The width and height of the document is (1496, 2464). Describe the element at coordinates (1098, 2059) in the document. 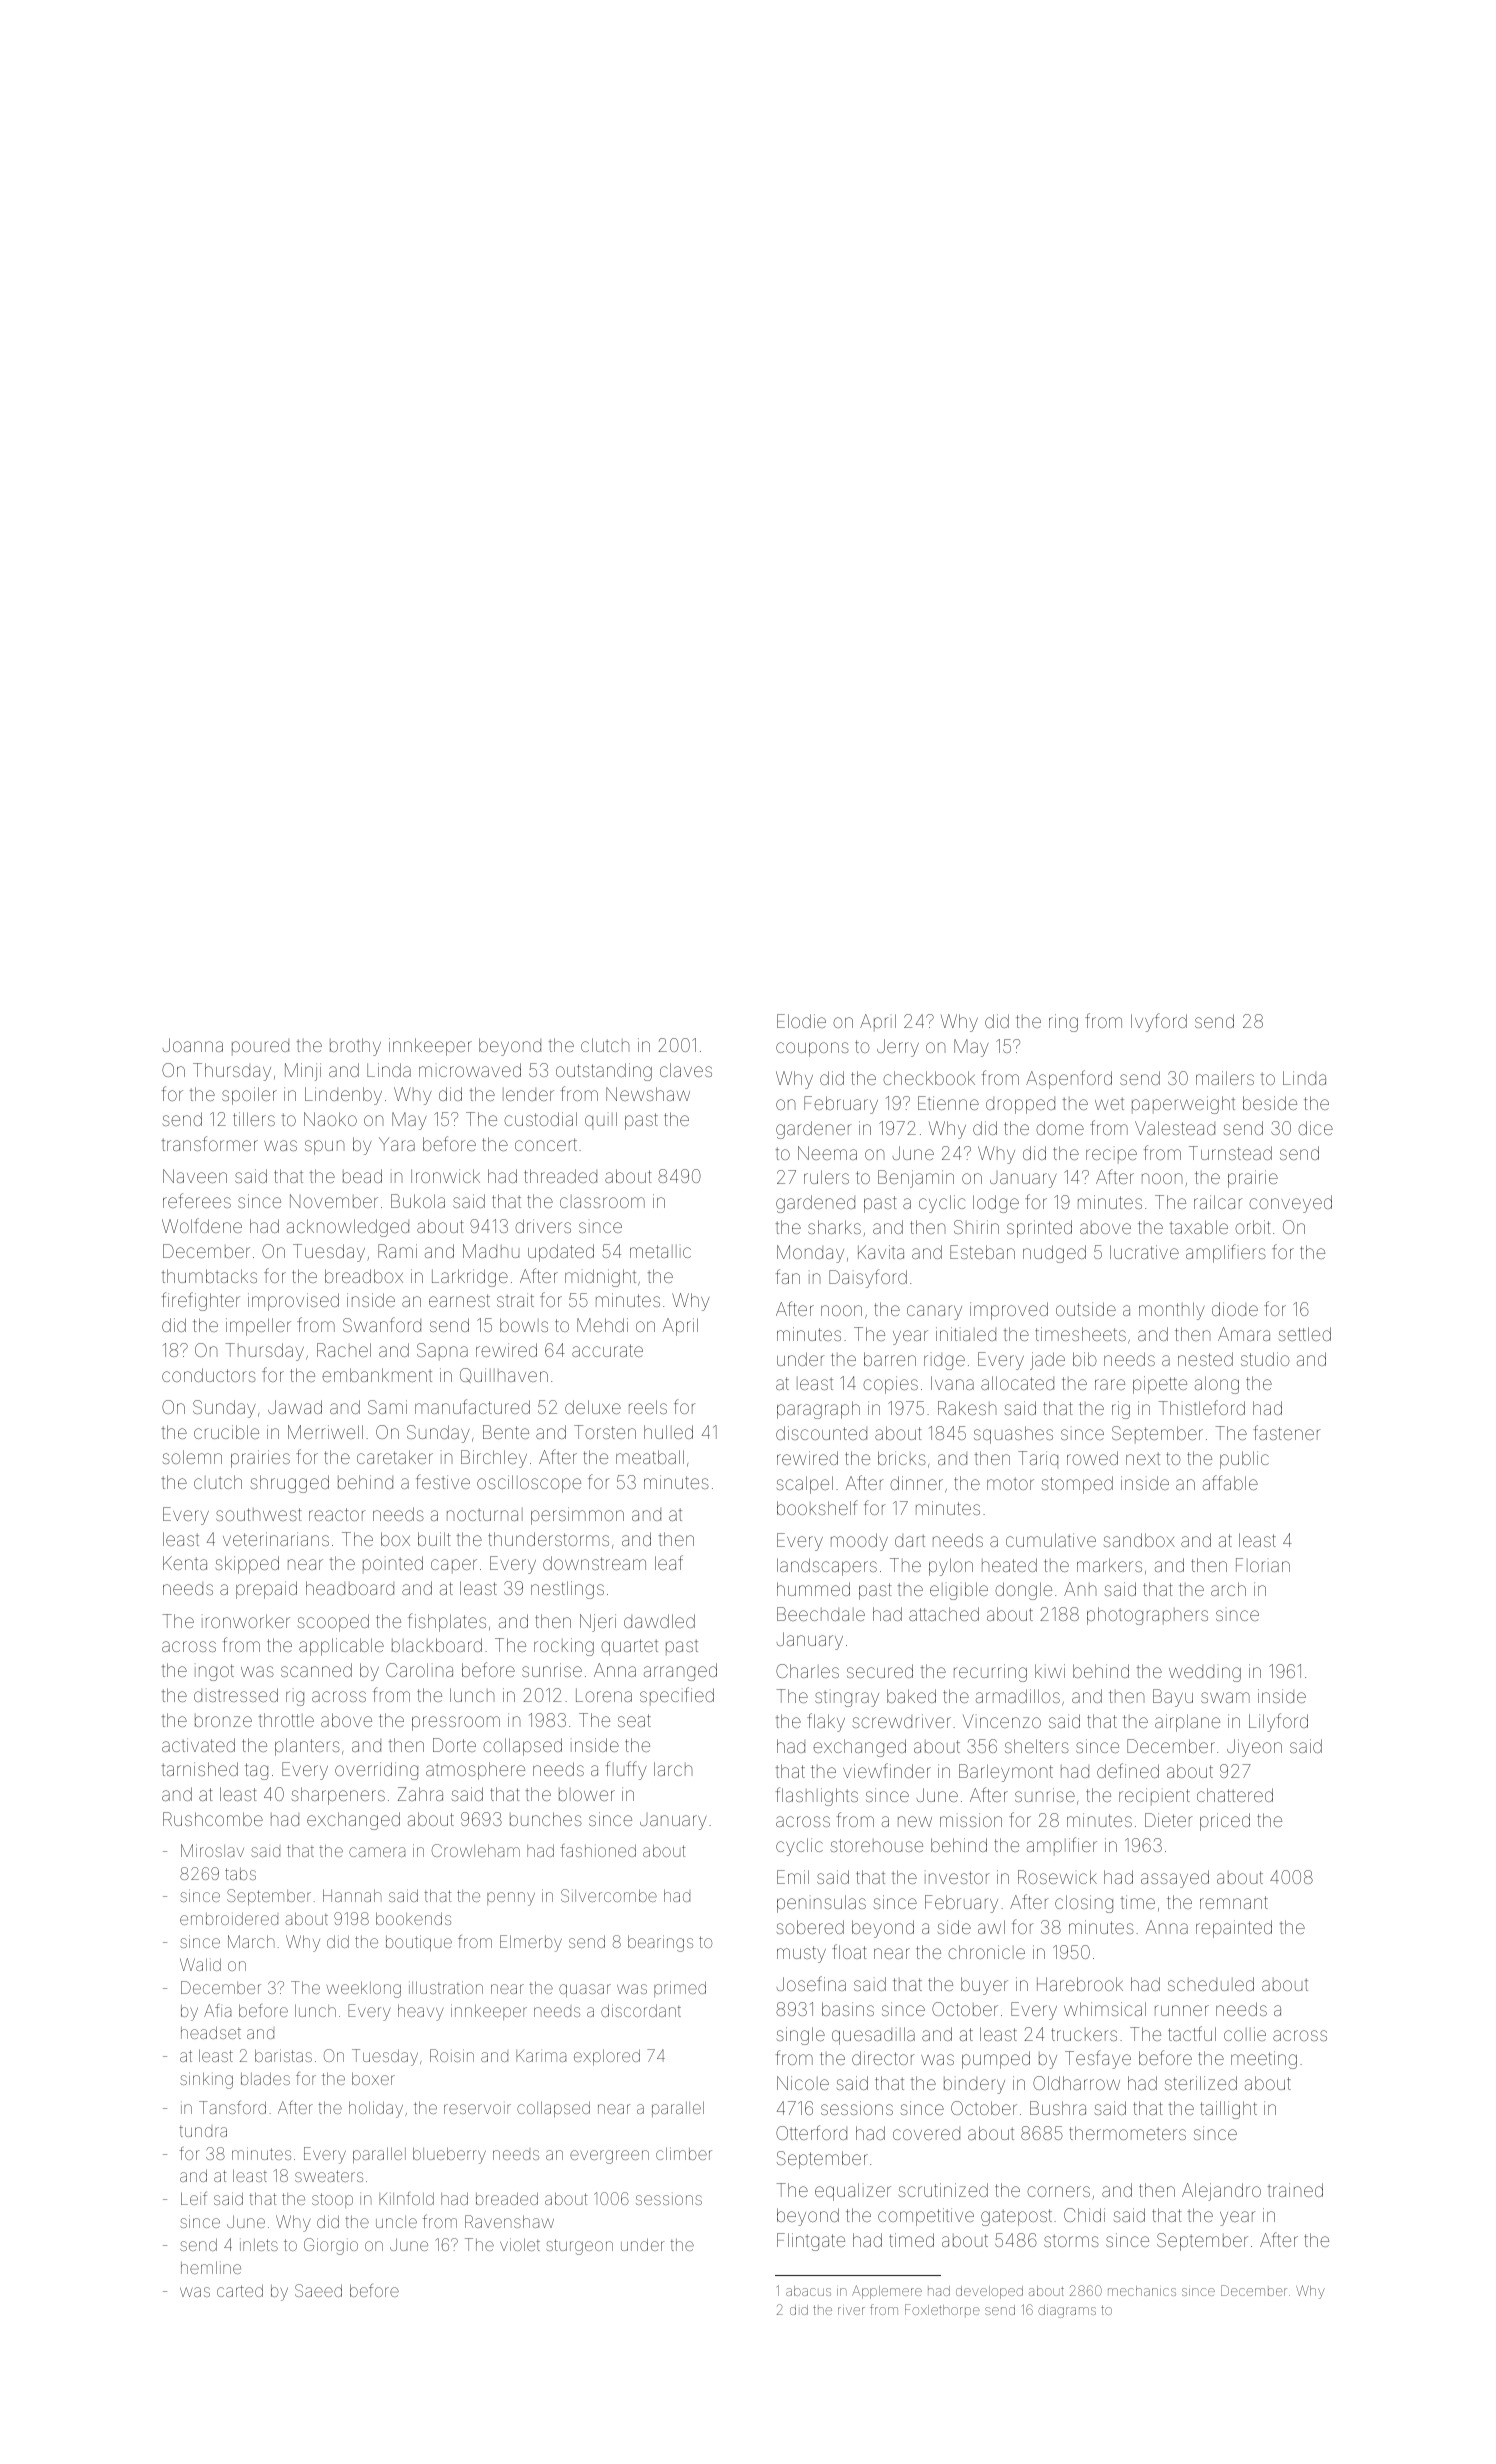

I see `Tesfaye` at that location.
